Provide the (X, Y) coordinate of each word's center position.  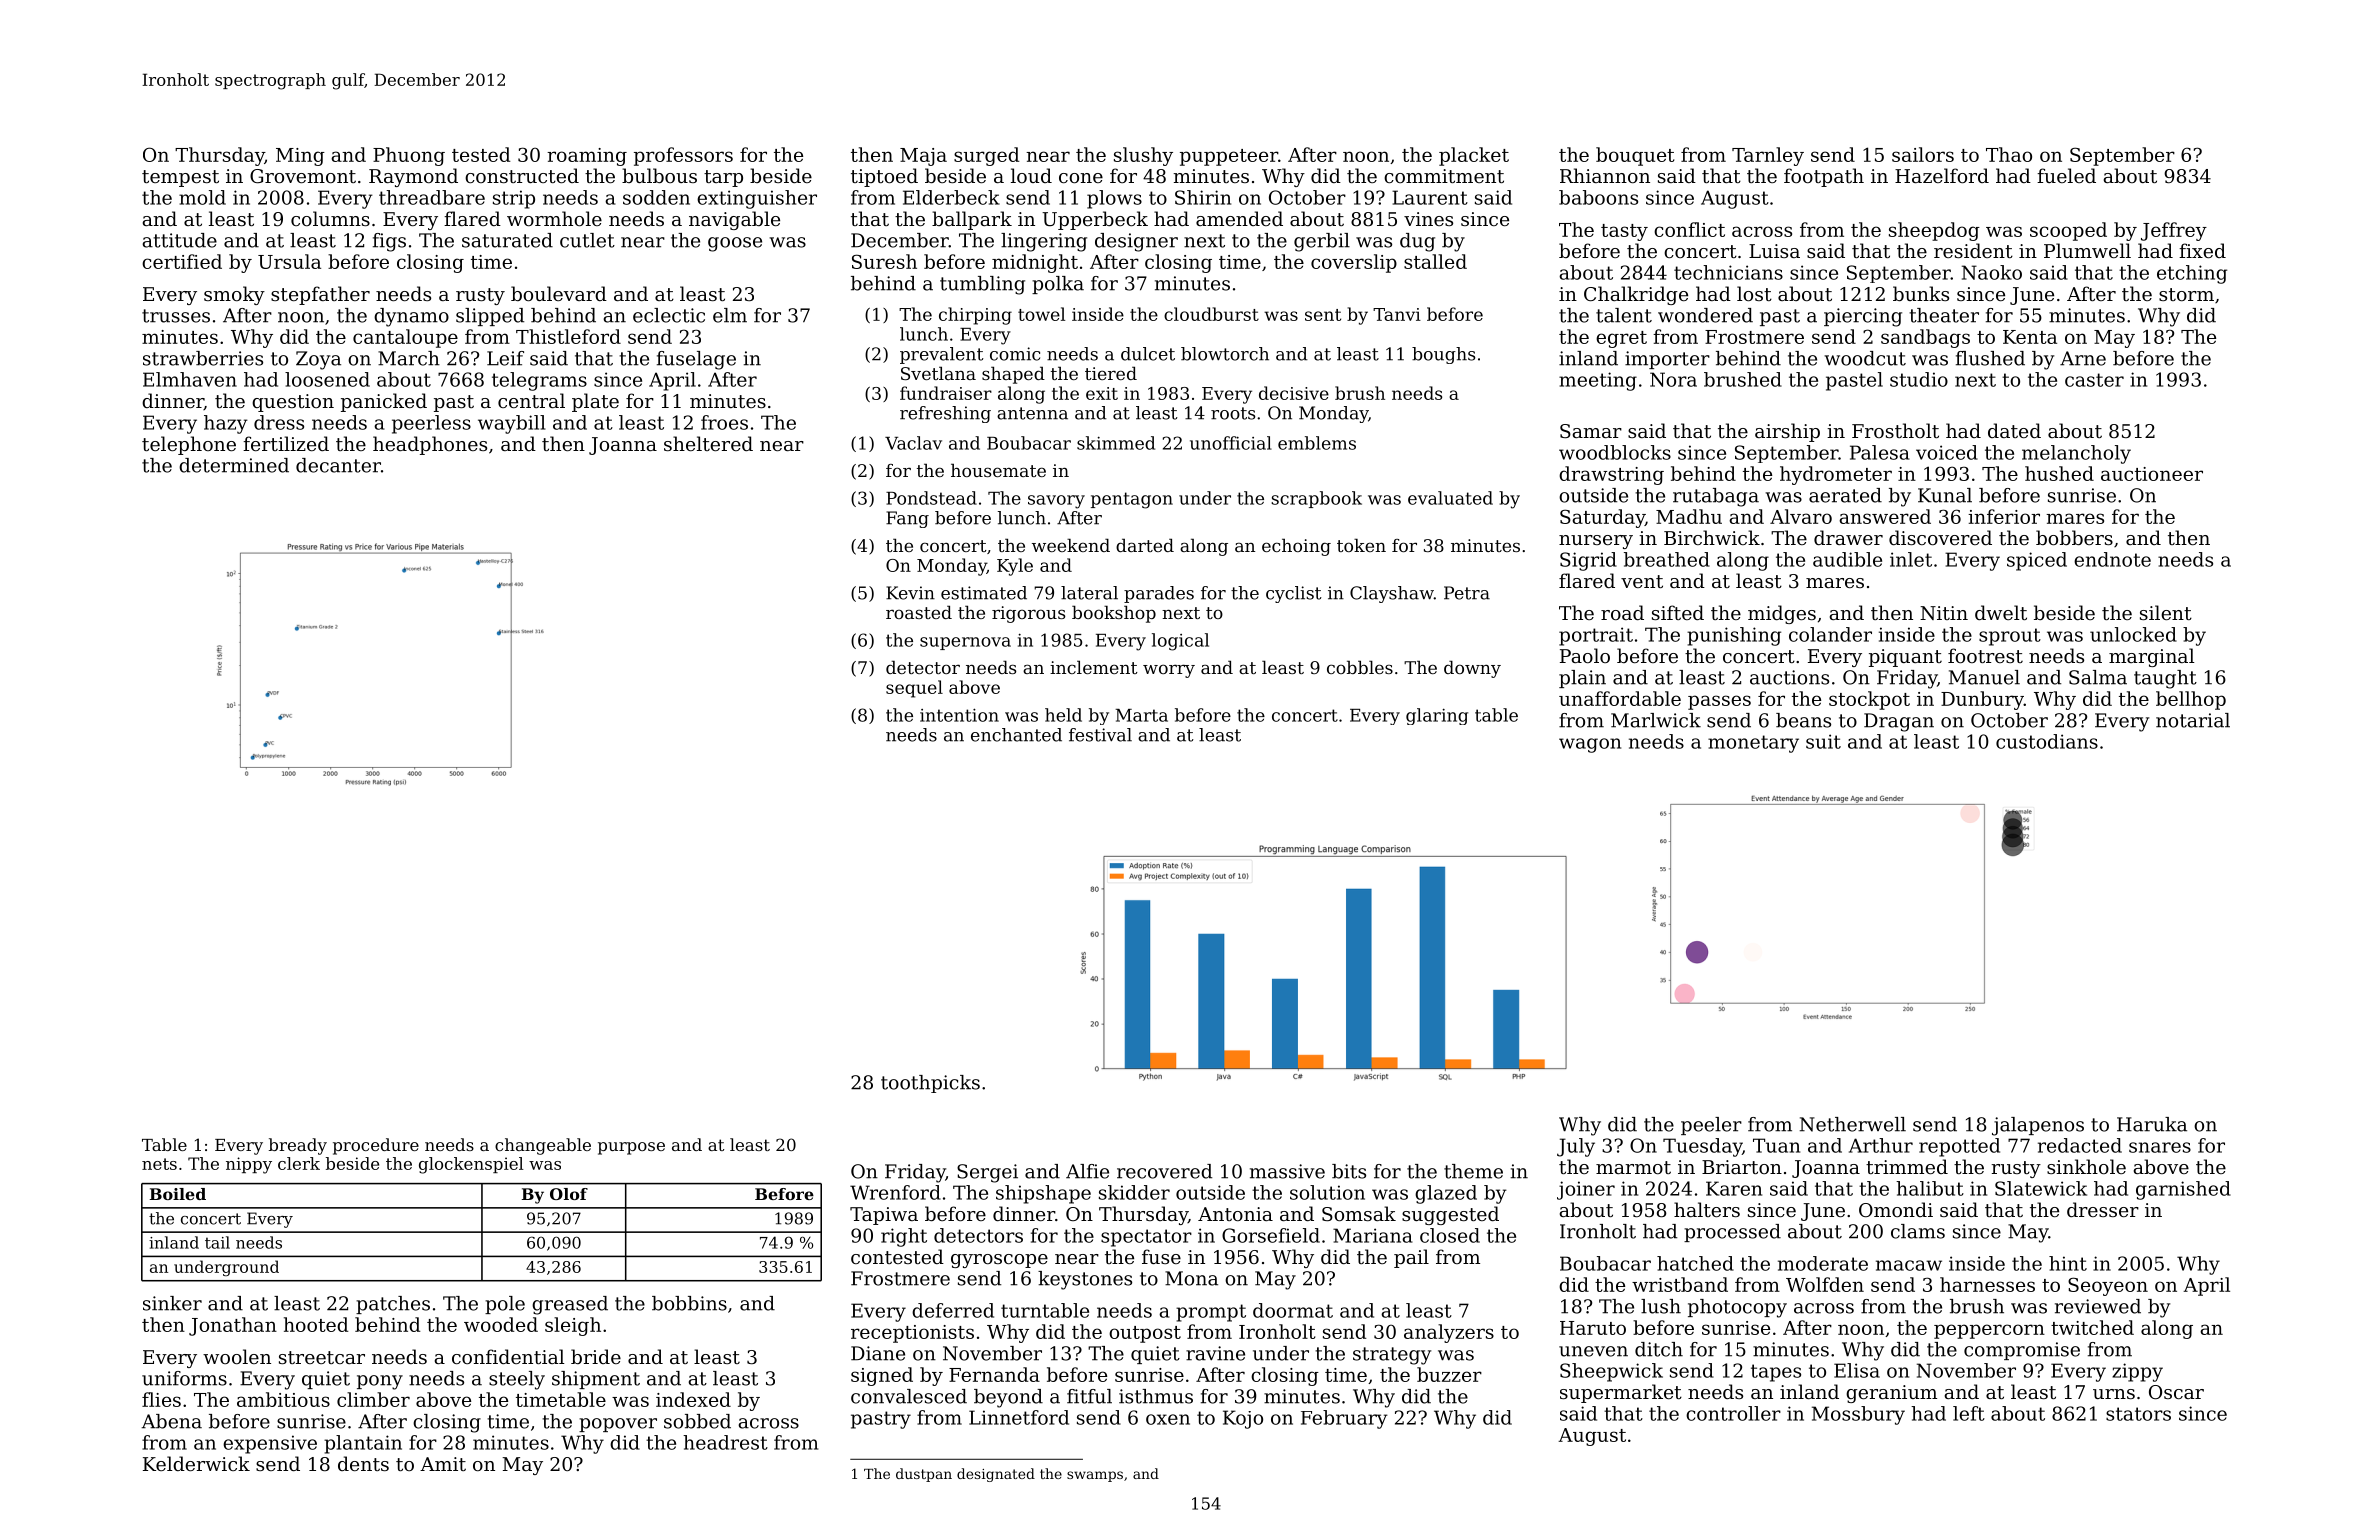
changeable (543, 1146)
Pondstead (931, 498)
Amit (443, 1464)
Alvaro (1801, 516)
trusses (176, 316)
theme (1473, 1171)
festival (1100, 735)
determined (234, 465)
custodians (2047, 741)
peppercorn (1989, 1331)
